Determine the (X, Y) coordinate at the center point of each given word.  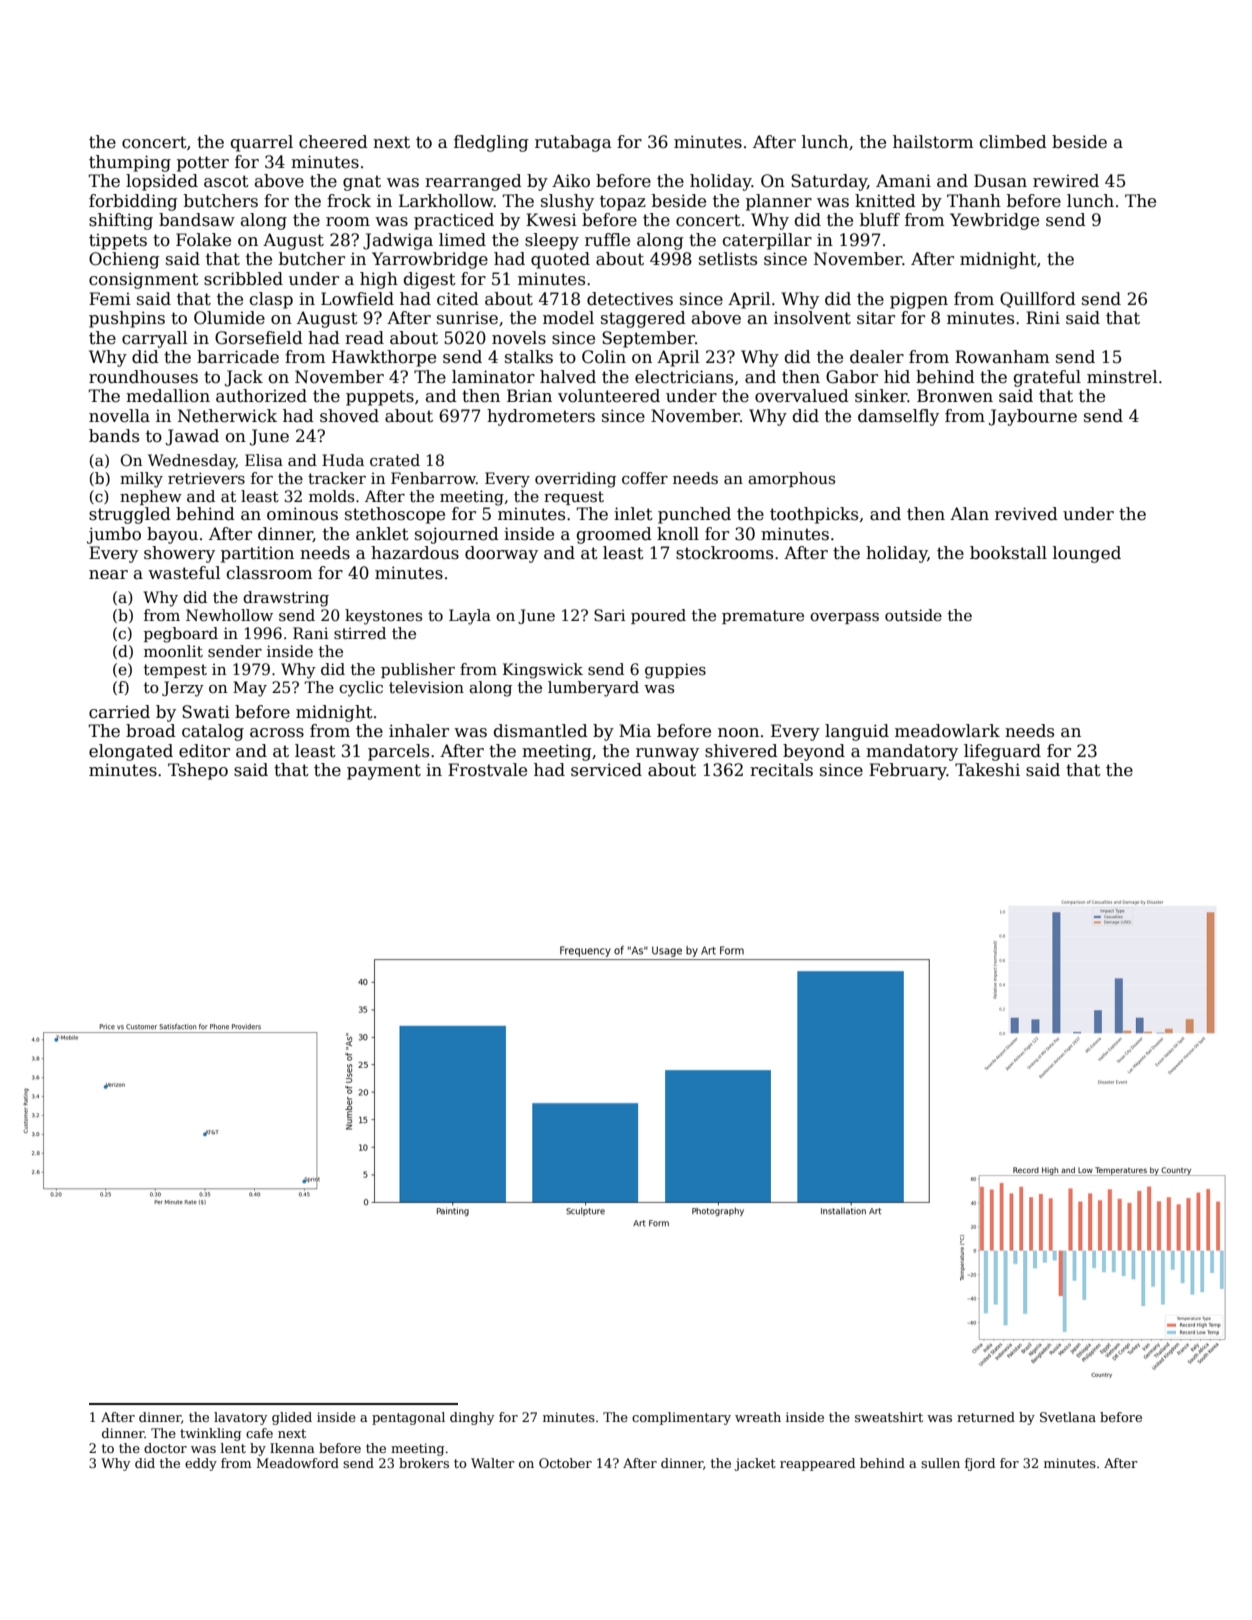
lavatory (240, 1418)
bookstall (1008, 553)
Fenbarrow (433, 478)
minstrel (1122, 377)
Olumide (229, 318)
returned (986, 1417)
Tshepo (198, 771)
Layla (470, 617)
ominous (302, 514)
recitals (781, 770)
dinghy (472, 1418)
